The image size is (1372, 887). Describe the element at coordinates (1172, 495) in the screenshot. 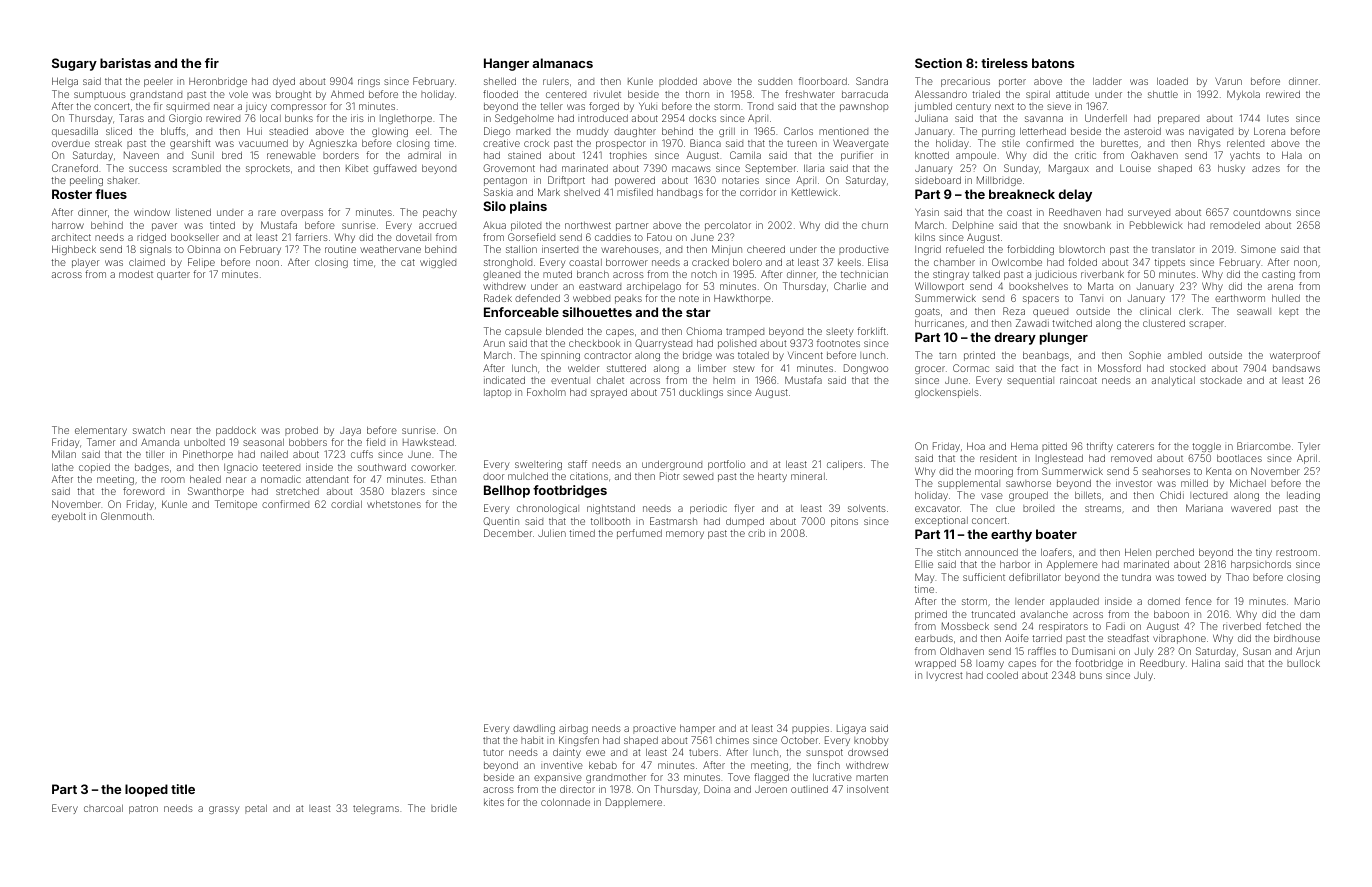

I see `Chidi` at that location.
